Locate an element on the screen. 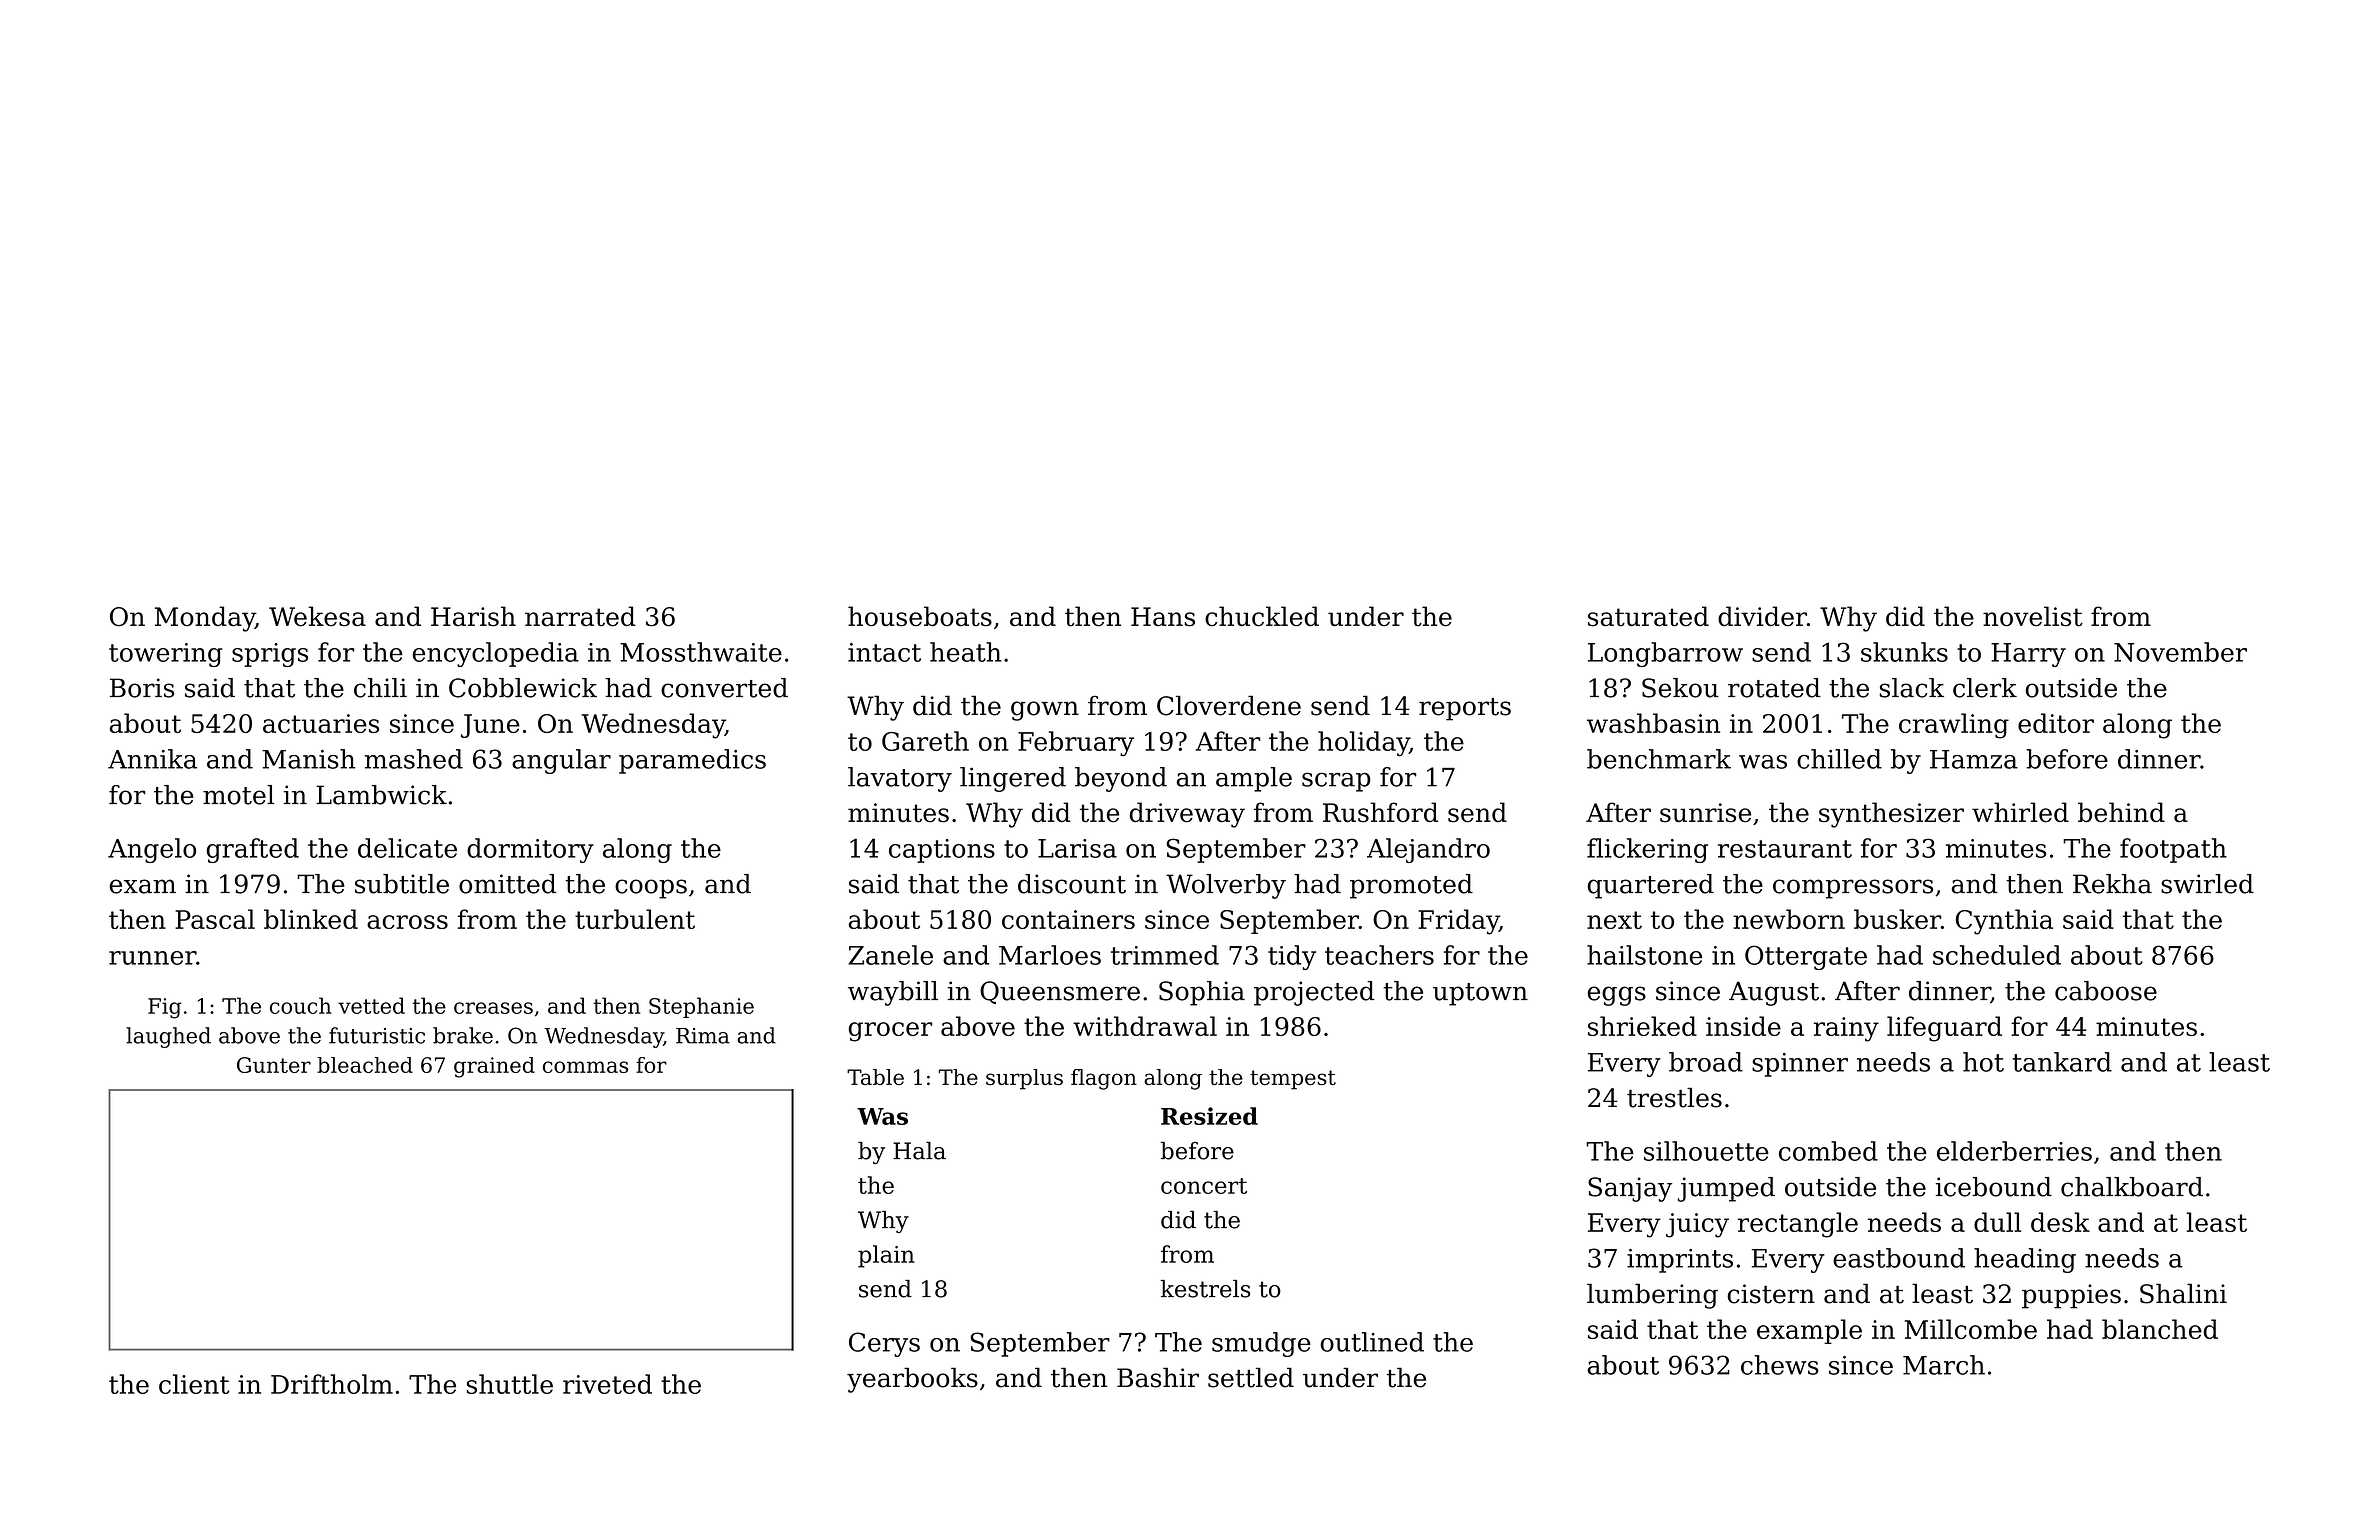 The height and width of the screenshot is (1540, 2380). kestrels is located at coordinates (1206, 1289).
